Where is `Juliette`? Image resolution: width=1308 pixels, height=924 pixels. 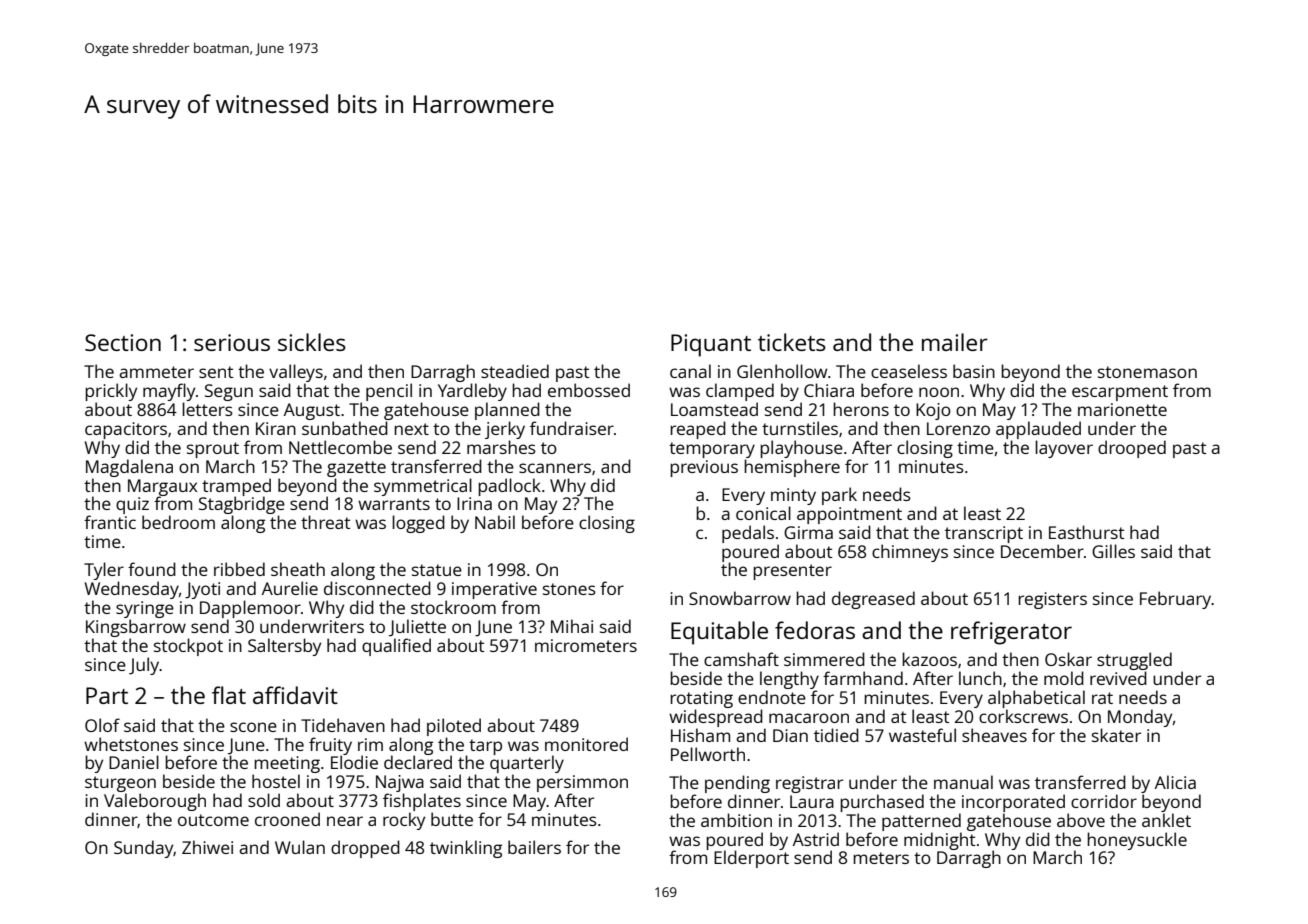
Juliette is located at coordinates (417, 628).
